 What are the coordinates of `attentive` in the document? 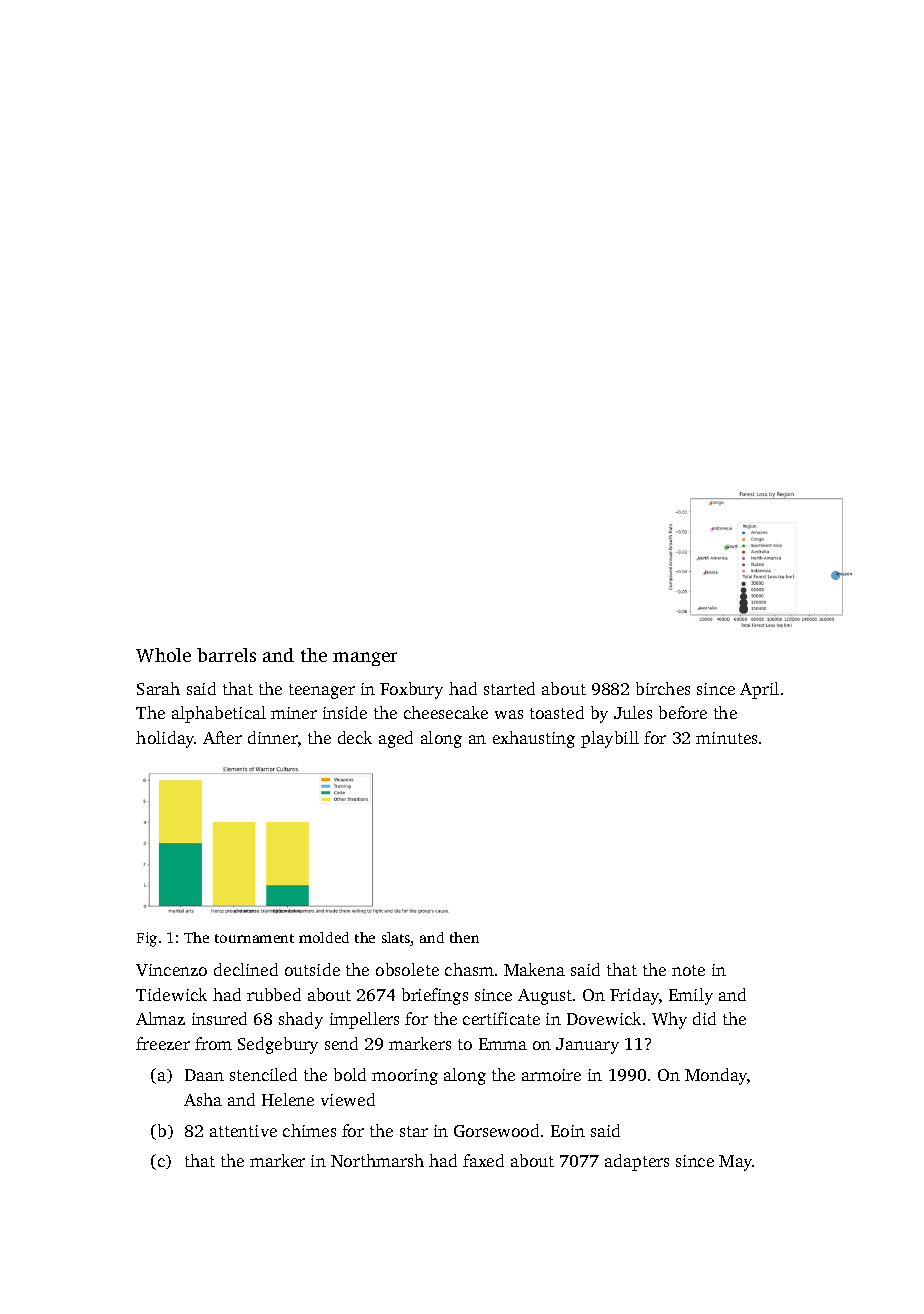 It's located at (243, 1131).
